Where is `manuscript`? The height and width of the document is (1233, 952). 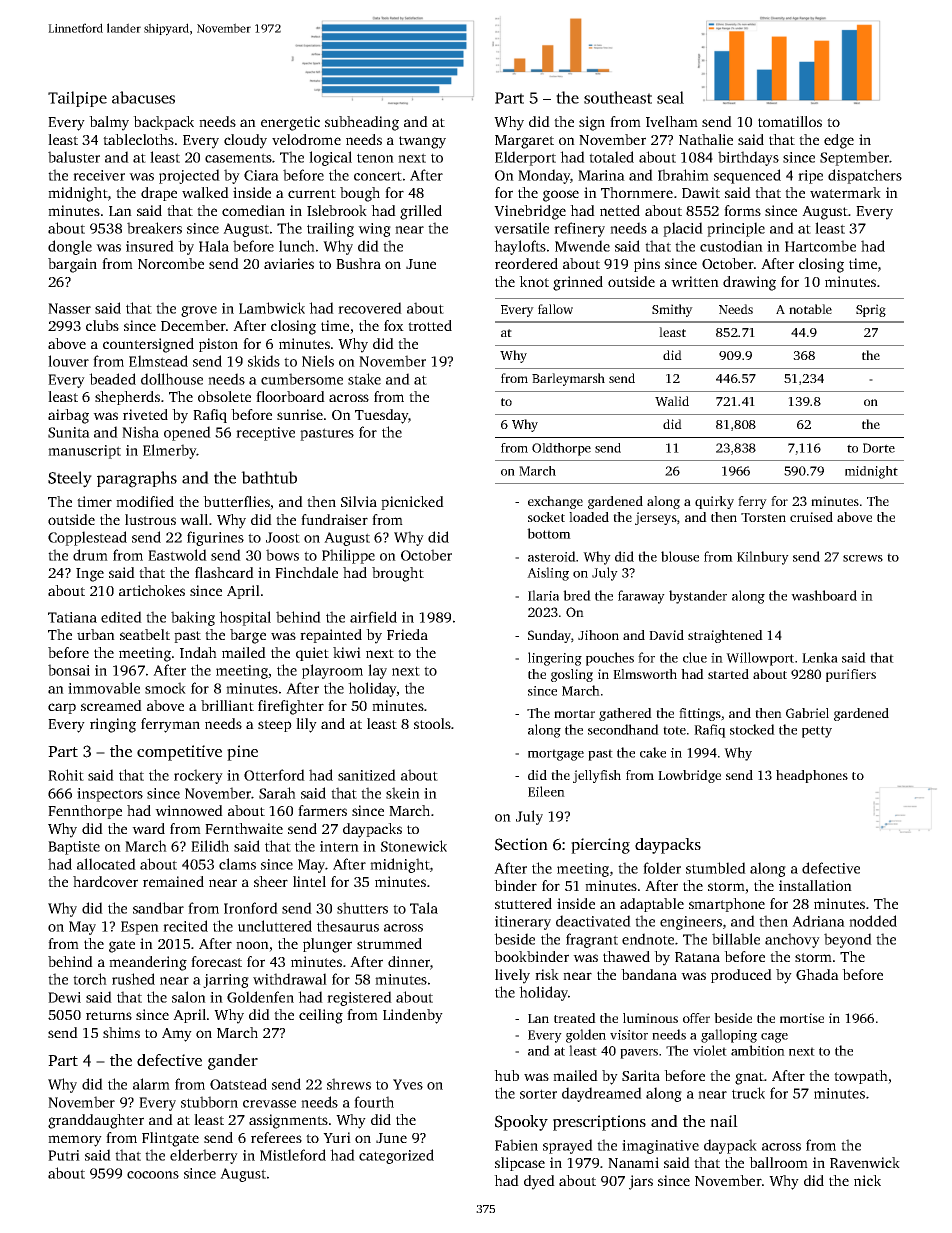 manuscript is located at coordinates (84, 452).
